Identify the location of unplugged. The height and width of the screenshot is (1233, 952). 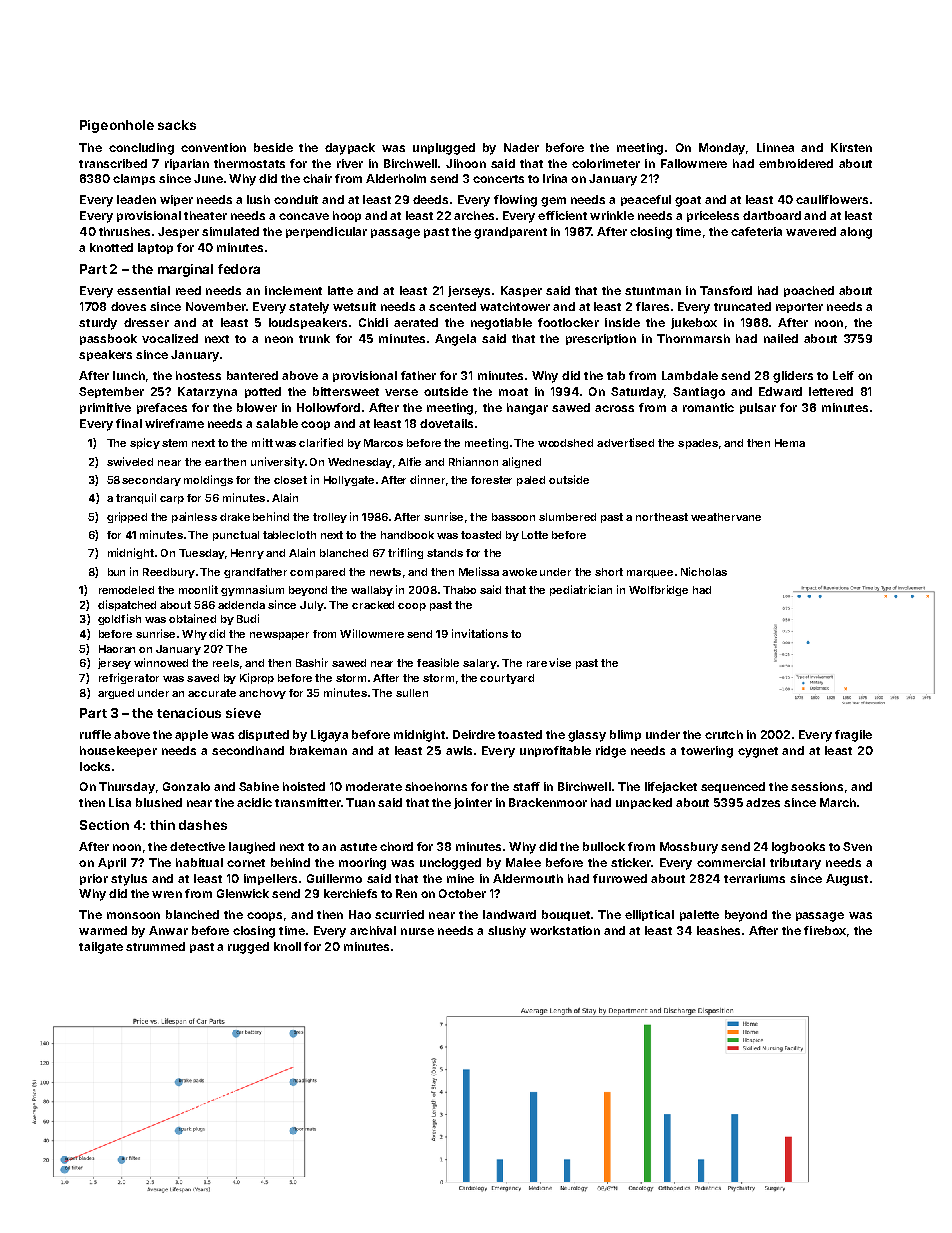
(444, 149).
